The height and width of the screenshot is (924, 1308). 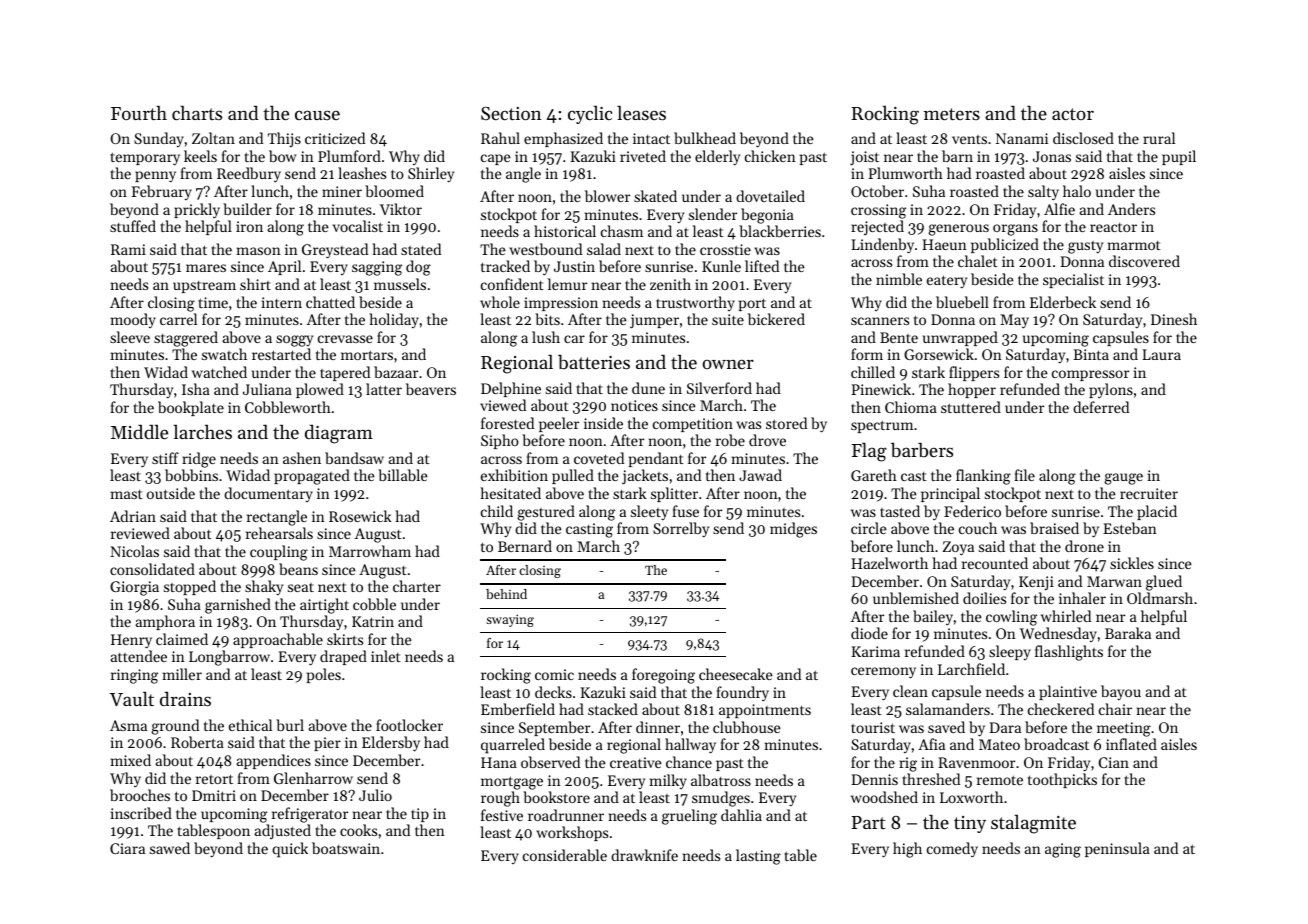 What do you see at coordinates (574, 266) in the screenshot?
I see `Justin` at bounding box center [574, 266].
